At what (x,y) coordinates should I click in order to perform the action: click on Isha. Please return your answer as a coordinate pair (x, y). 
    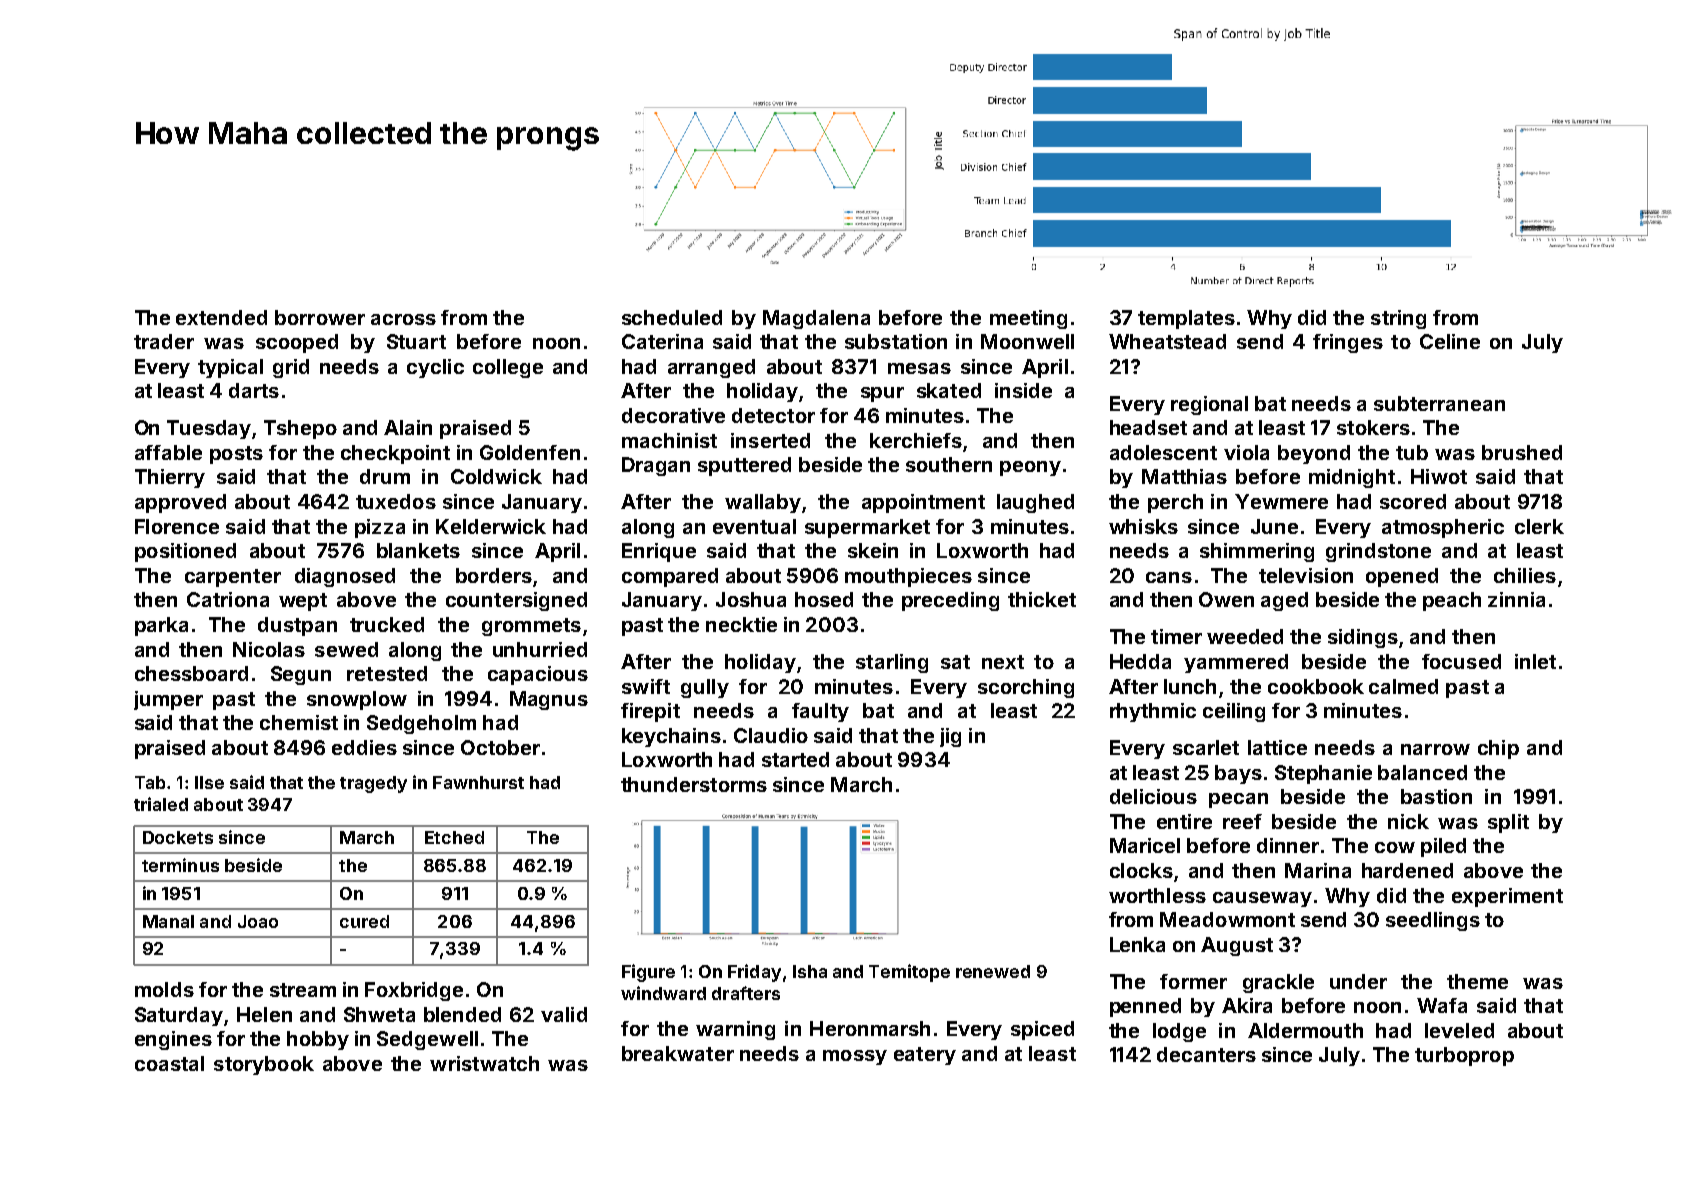
    Looking at the image, I should click on (810, 971).
